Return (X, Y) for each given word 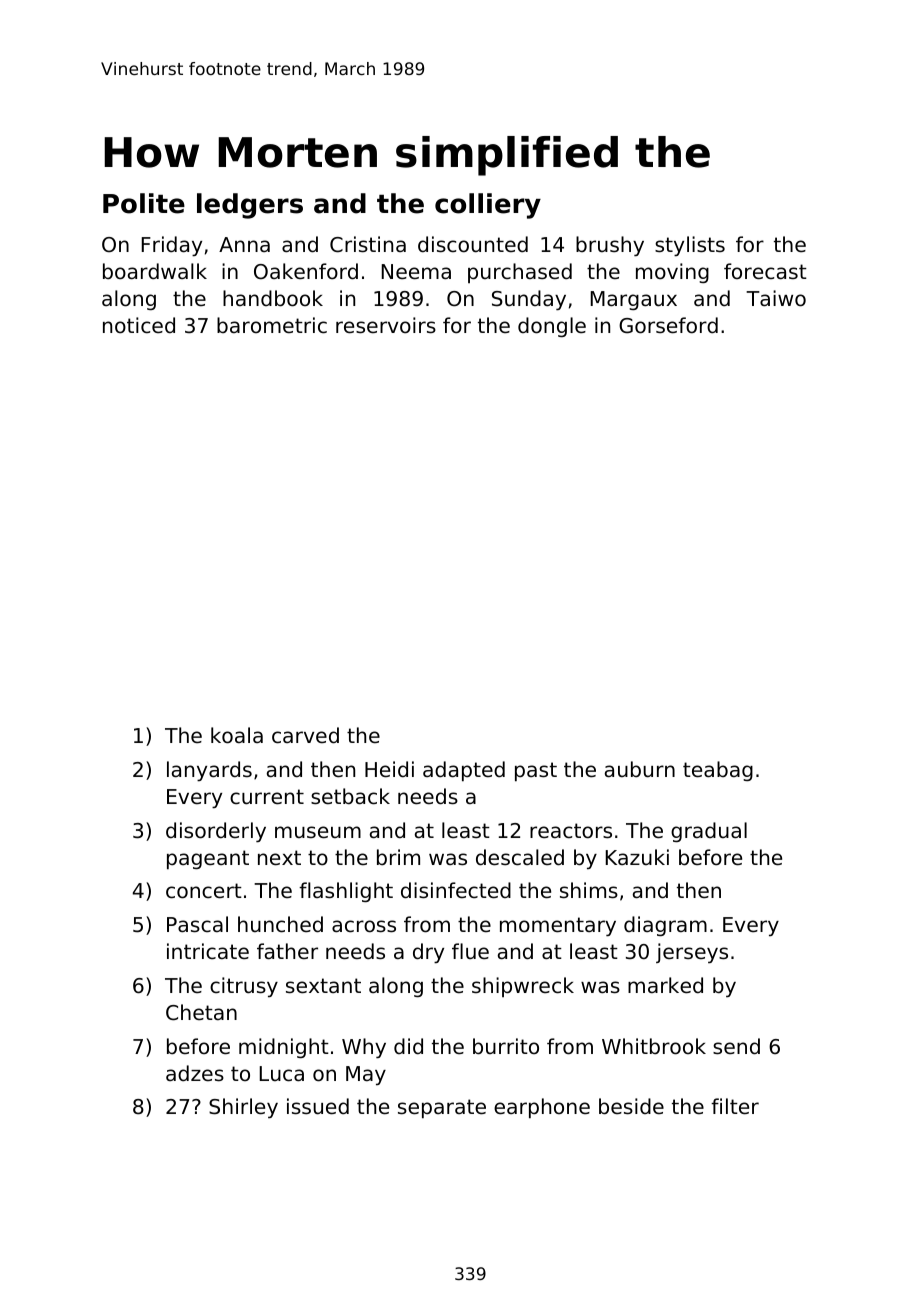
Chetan (201, 1012)
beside (631, 1106)
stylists (690, 246)
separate (442, 1109)
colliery (488, 206)
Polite (144, 203)
